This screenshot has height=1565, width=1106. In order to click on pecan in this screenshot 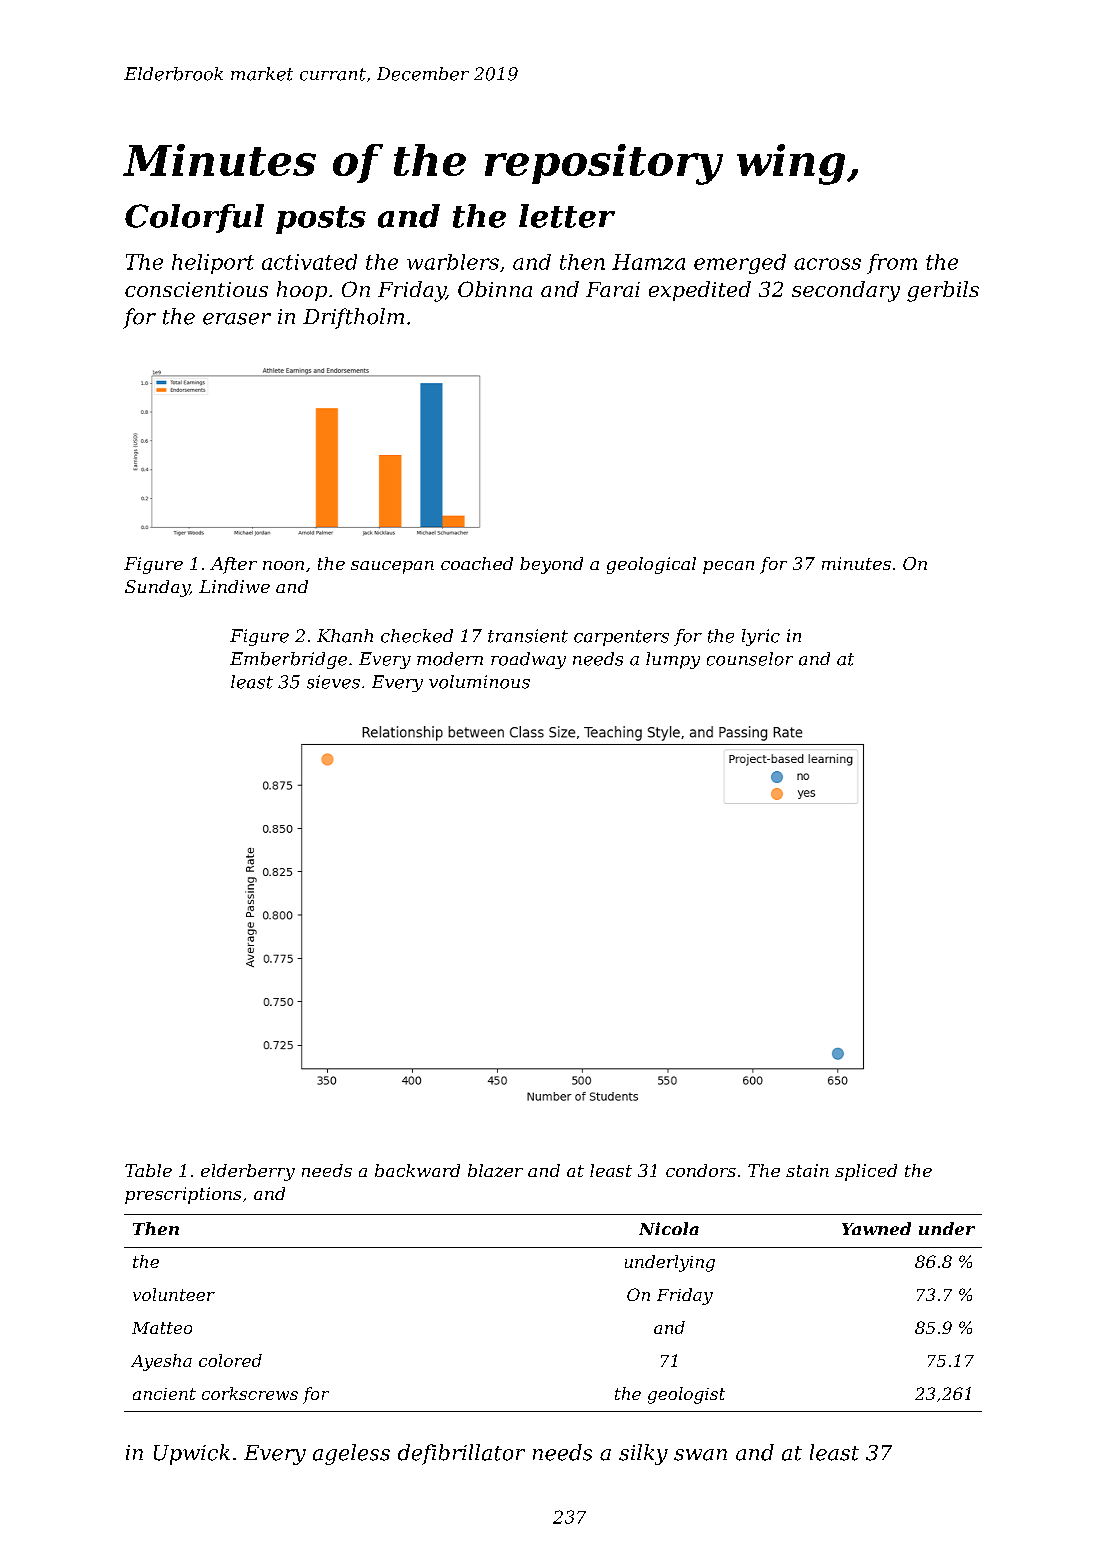, I will do `click(728, 567)`.
